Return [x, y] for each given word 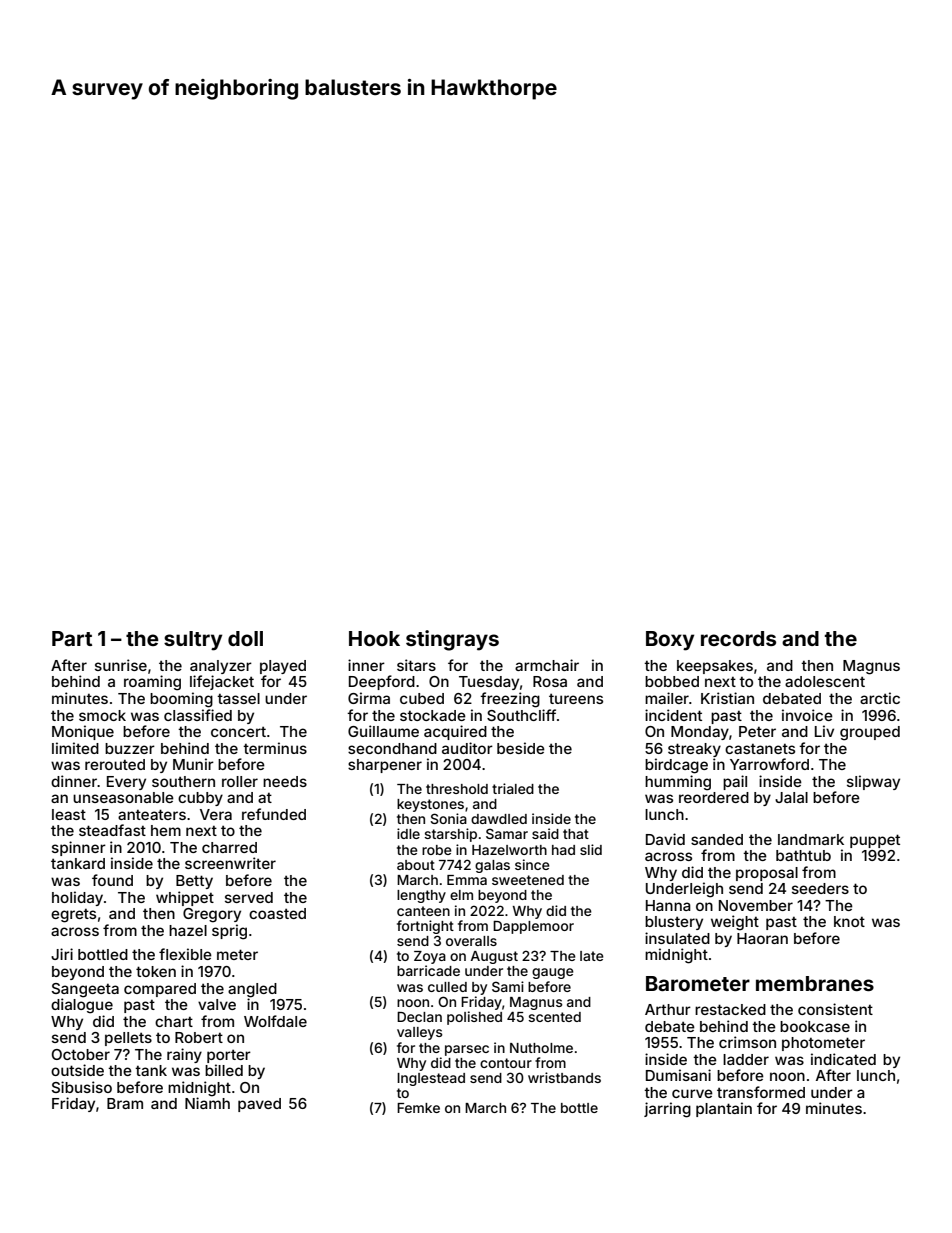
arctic [880, 698]
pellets [128, 1039]
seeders [820, 888]
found [112, 880]
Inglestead [431, 1079]
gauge [553, 973]
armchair [547, 665]
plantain [724, 1109]
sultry [193, 641]
